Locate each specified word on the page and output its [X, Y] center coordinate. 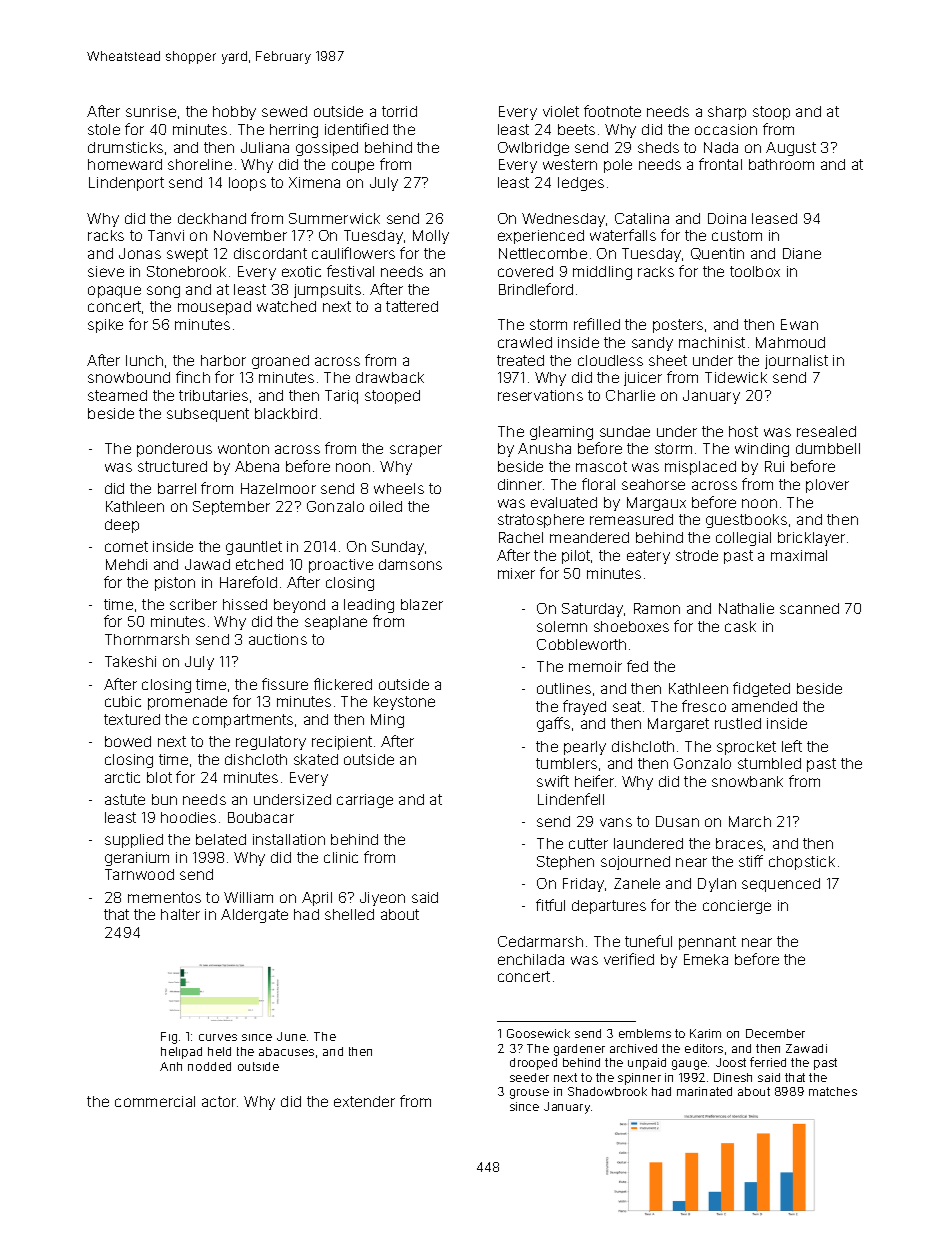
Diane [802, 253]
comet [126, 546]
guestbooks [746, 521]
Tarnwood [139, 874]
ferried [768, 1062]
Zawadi [806, 1048]
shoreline [200, 164]
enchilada [531, 959]
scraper [416, 451]
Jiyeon [382, 899]
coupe [353, 167]
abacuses [286, 1051]
